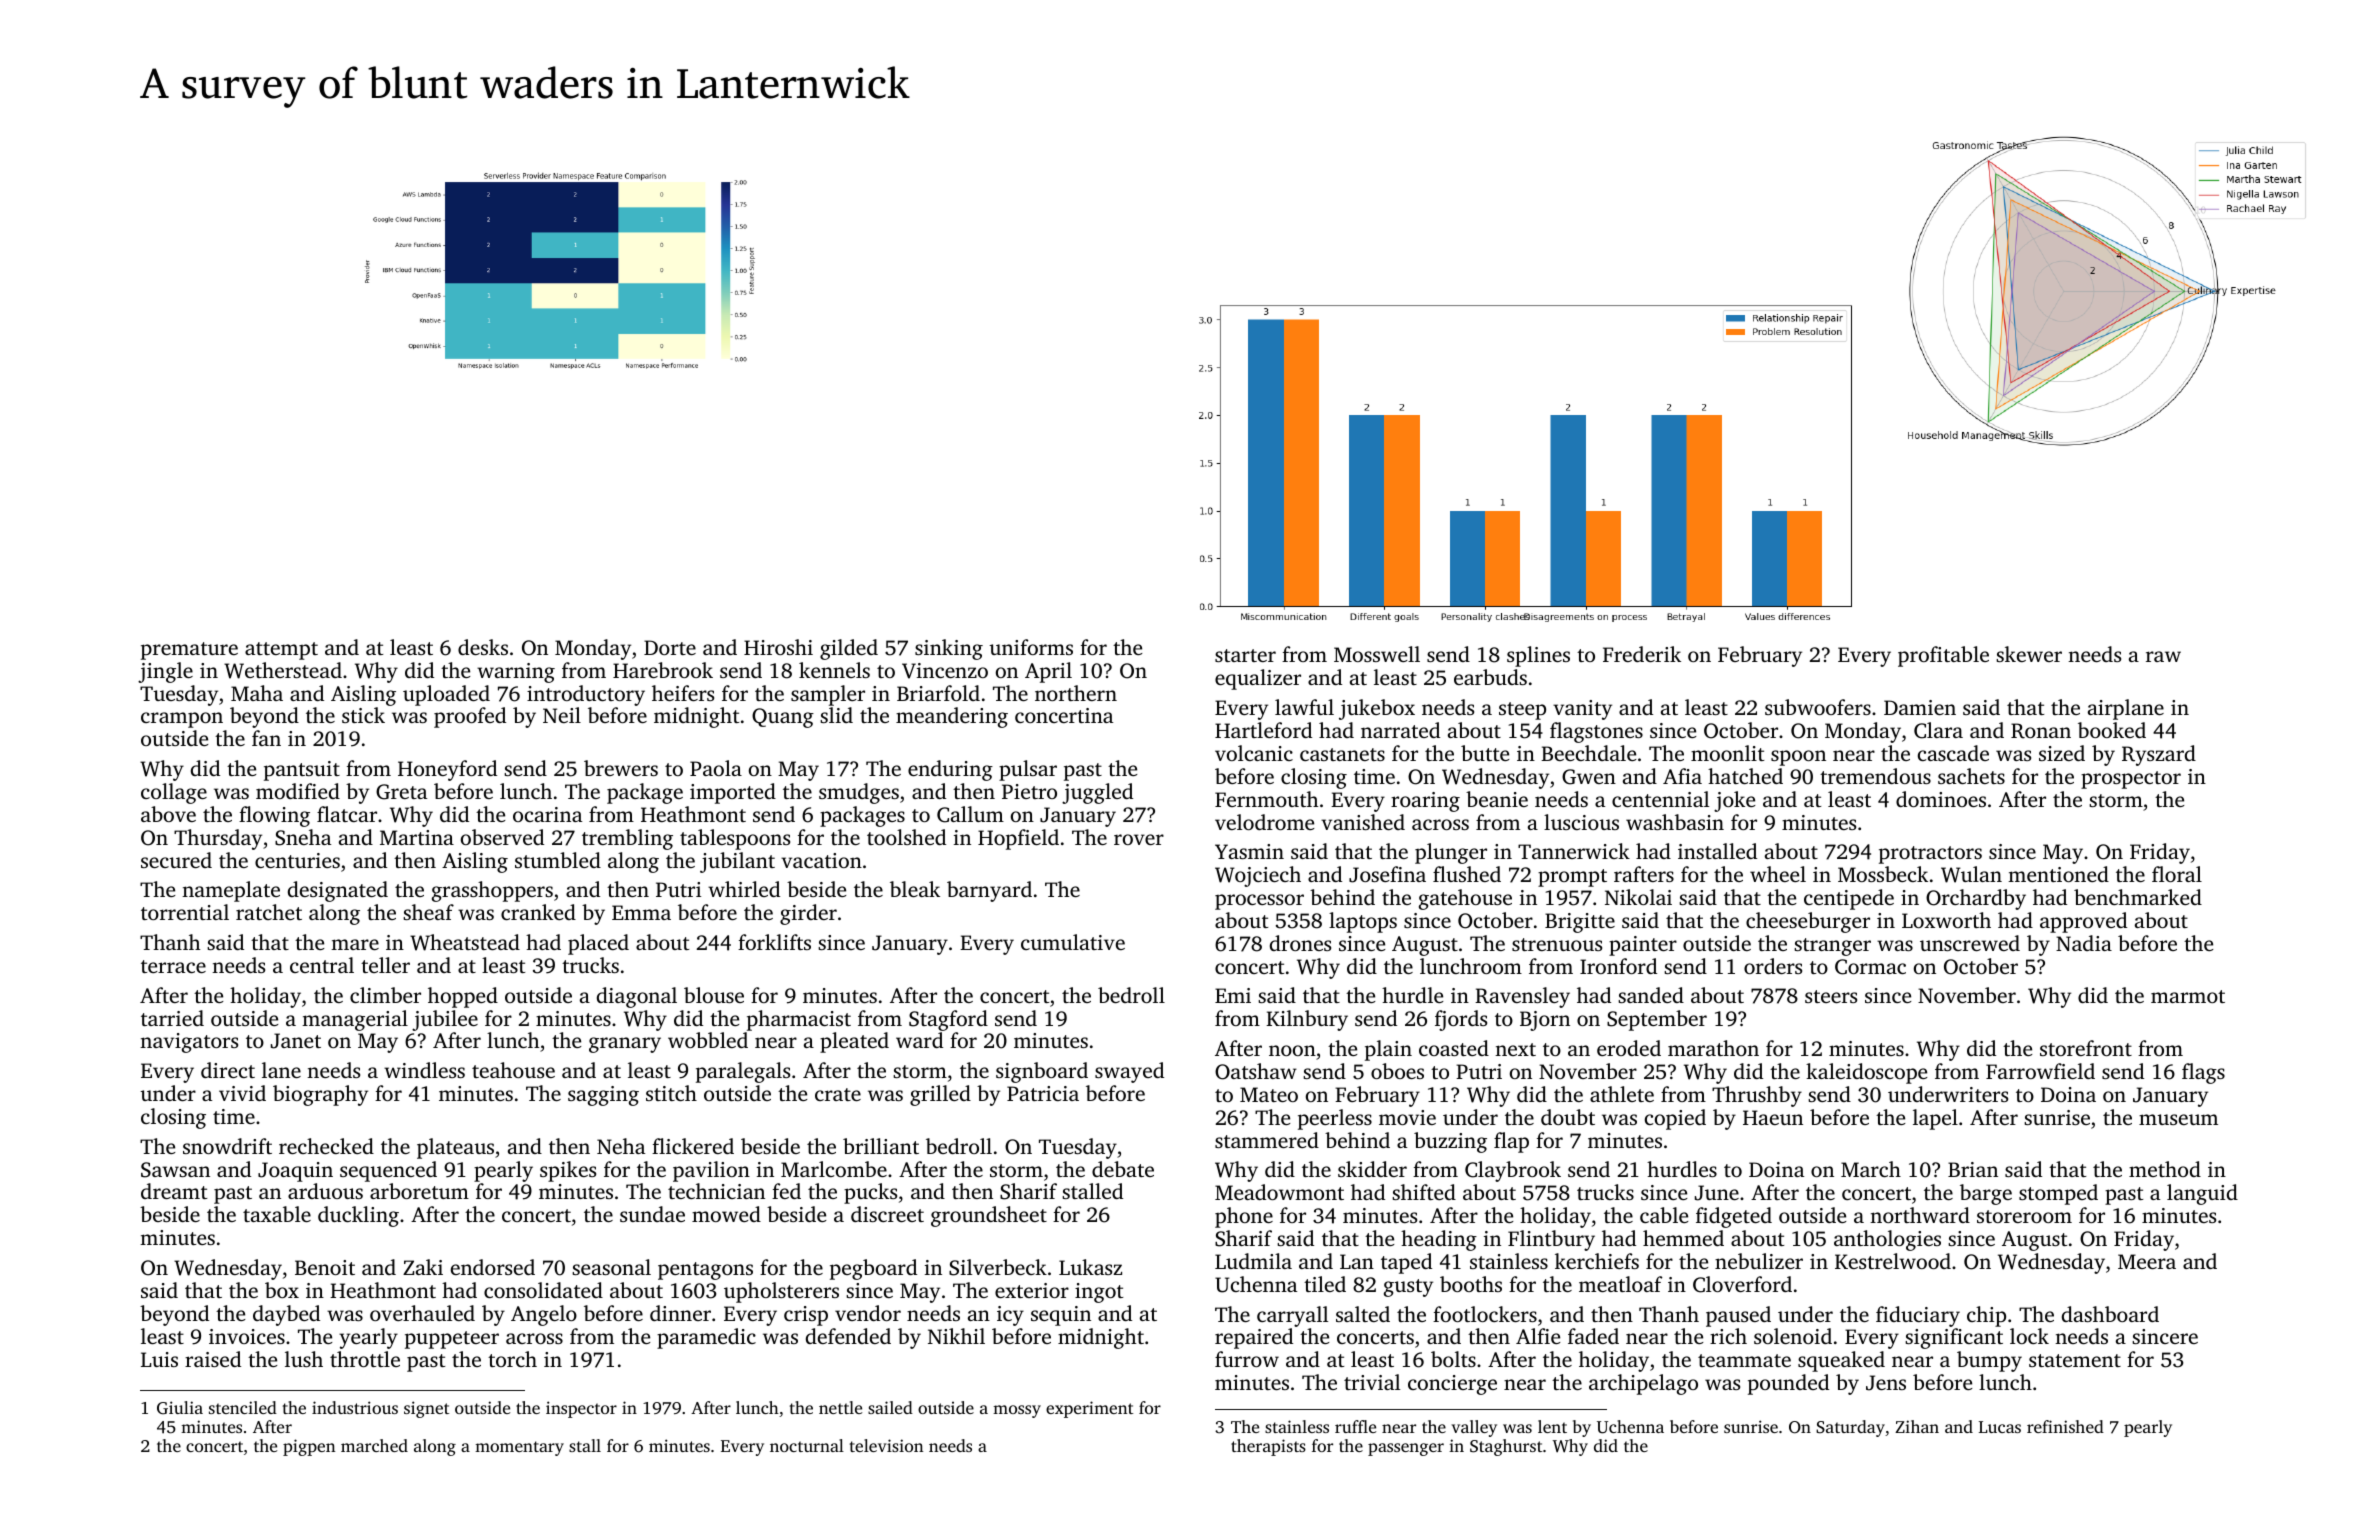 This page has width=2380, height=1540. Describe the element at coordinates (1918, 1316) in the page. I see `fiduciary` at that location.
